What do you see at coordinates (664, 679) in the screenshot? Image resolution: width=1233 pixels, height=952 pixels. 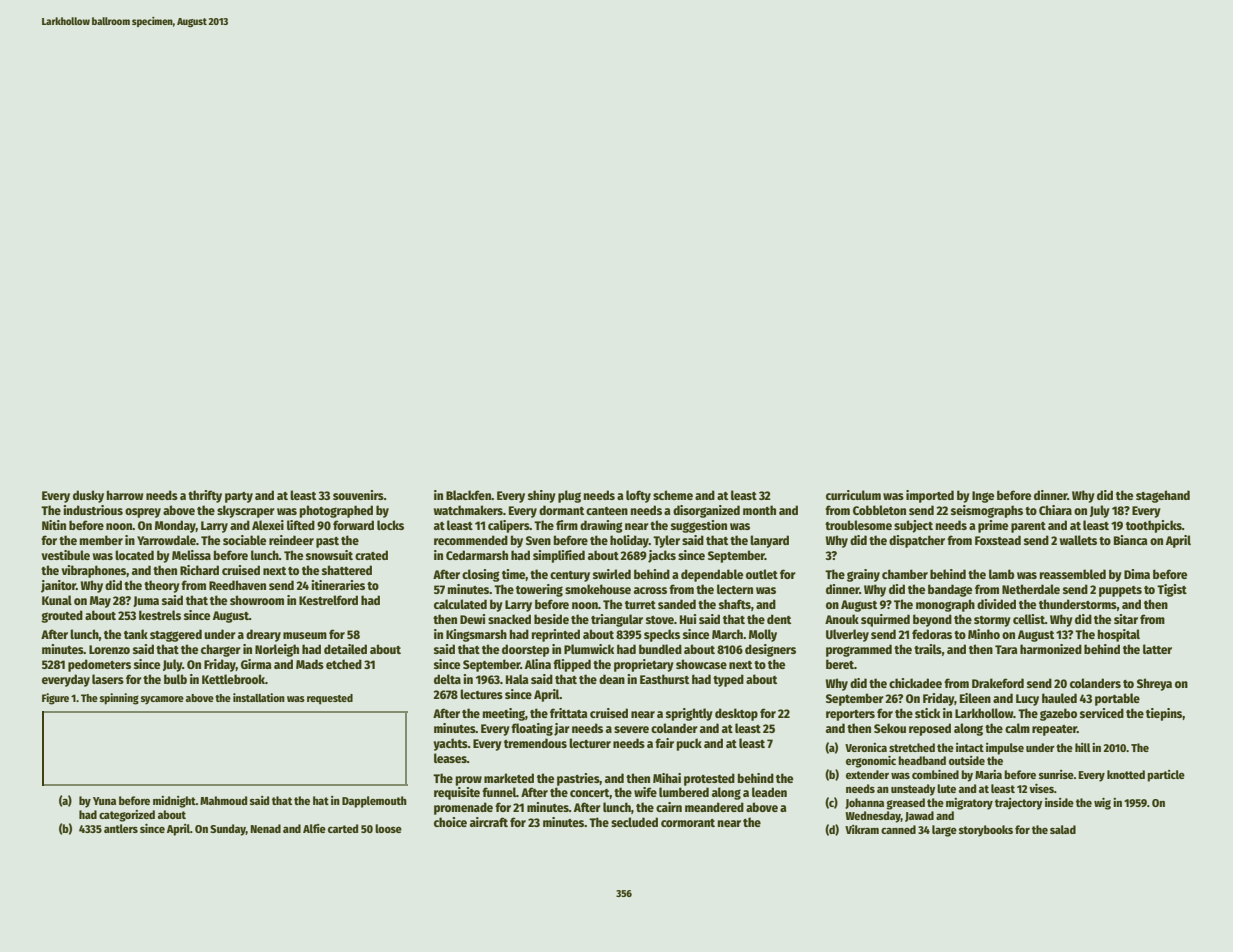 I see `Easthurst` at bounding box center [664, 679].
